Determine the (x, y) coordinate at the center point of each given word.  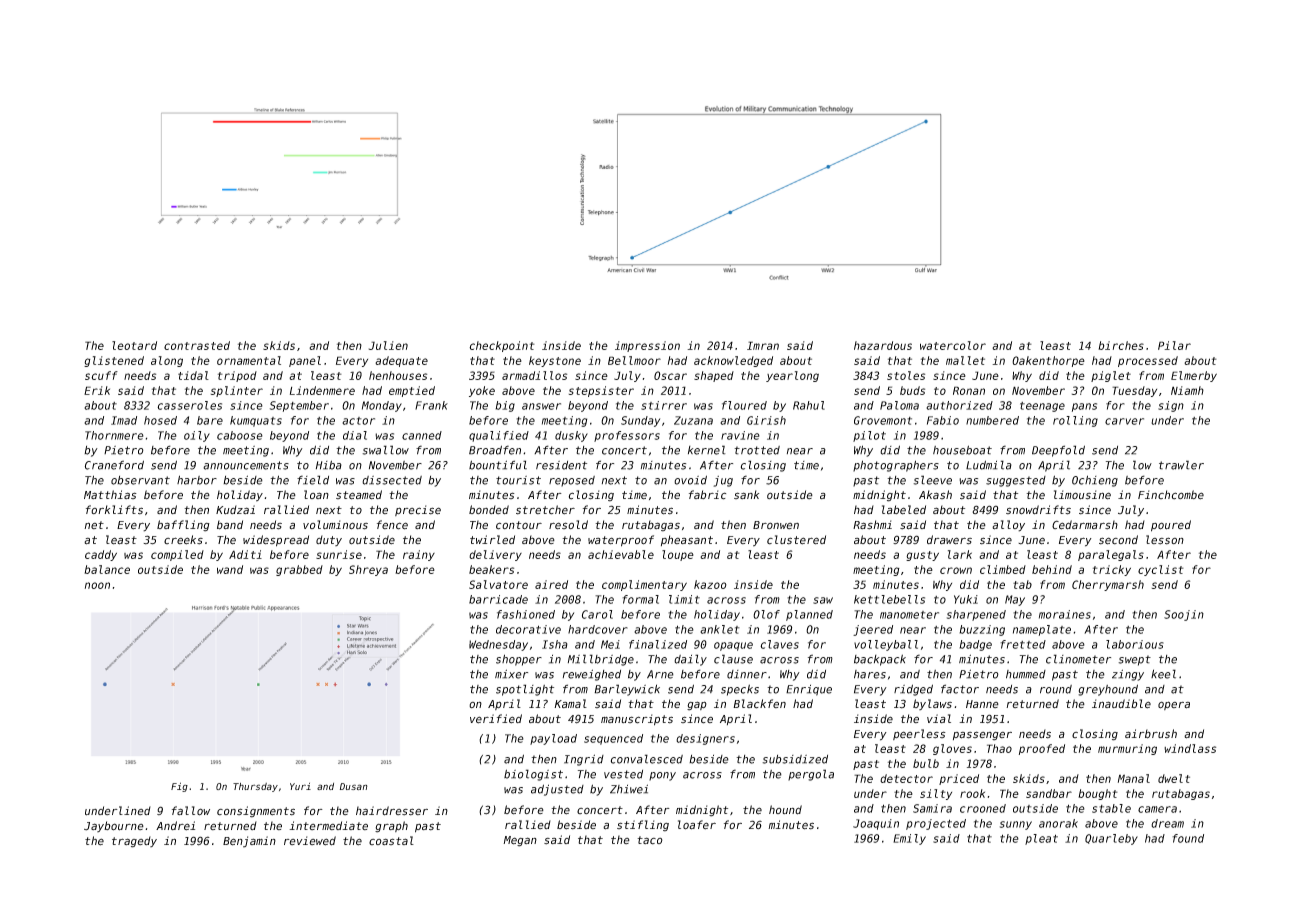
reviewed (310, 841)
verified (496, 719)
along (167, 361)
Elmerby (1194, 376)
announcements (246, 465)
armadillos (534, 375)
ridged (913, 690)
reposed (572, 481)
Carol (597, 614)
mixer (511, 674)
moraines (1065, 614)
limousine (1082, 495)
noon (97, 585)
